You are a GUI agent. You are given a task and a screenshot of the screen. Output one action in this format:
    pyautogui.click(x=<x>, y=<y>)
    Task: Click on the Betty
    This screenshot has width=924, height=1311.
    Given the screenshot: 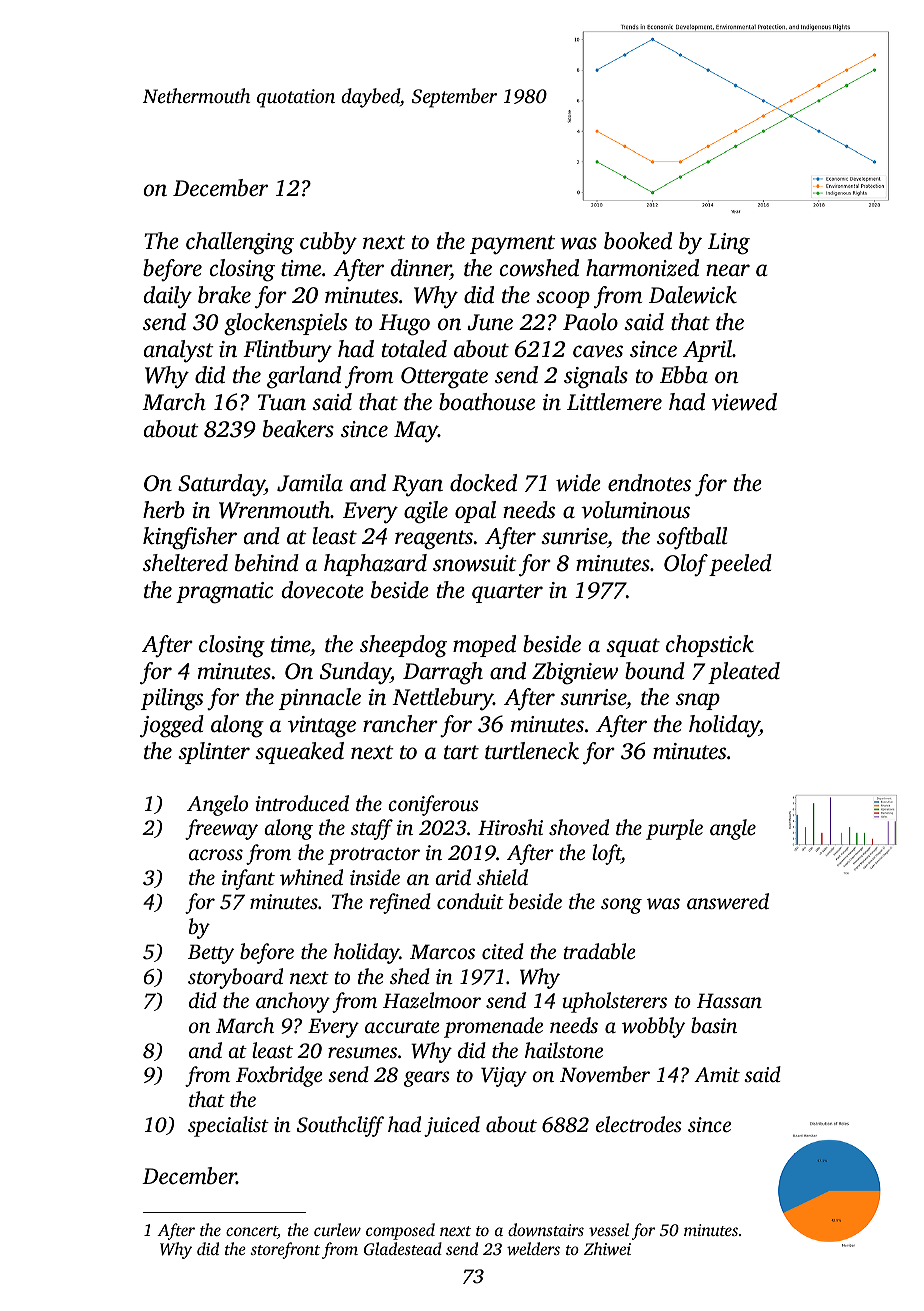 What is the action you would take?
    pyautogui.click(x=211, y=954)
